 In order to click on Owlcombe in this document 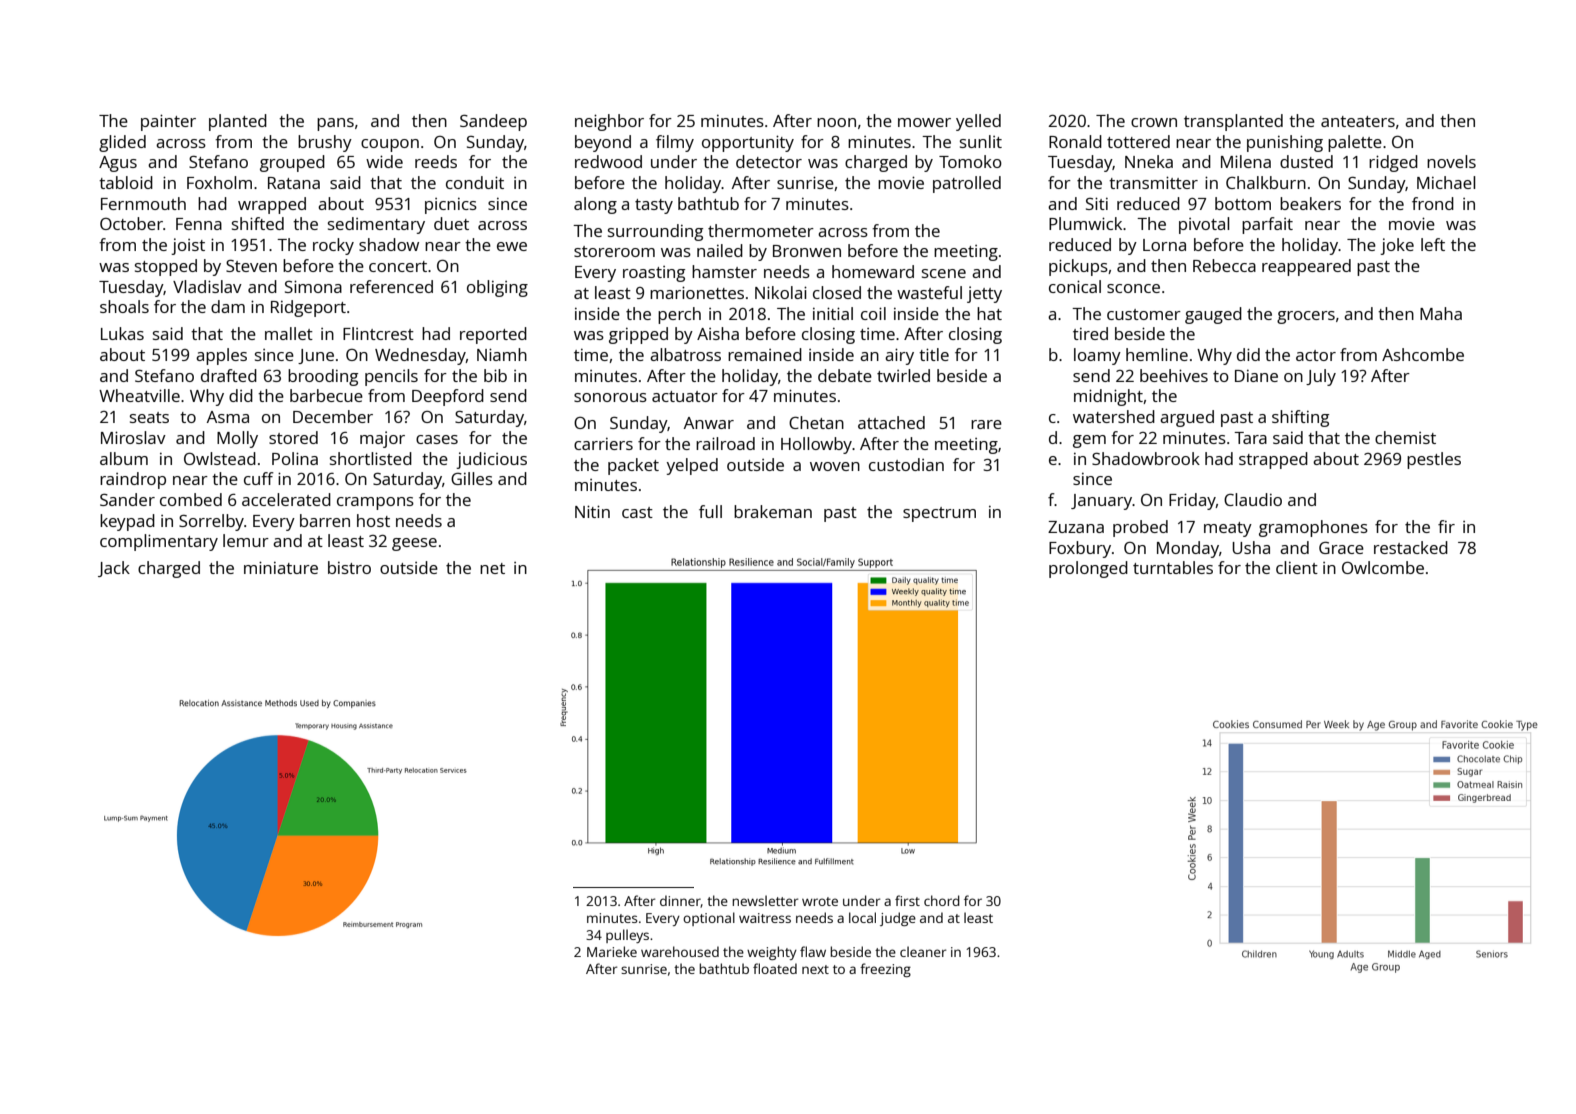, I will do `click(1383, 567)`.
